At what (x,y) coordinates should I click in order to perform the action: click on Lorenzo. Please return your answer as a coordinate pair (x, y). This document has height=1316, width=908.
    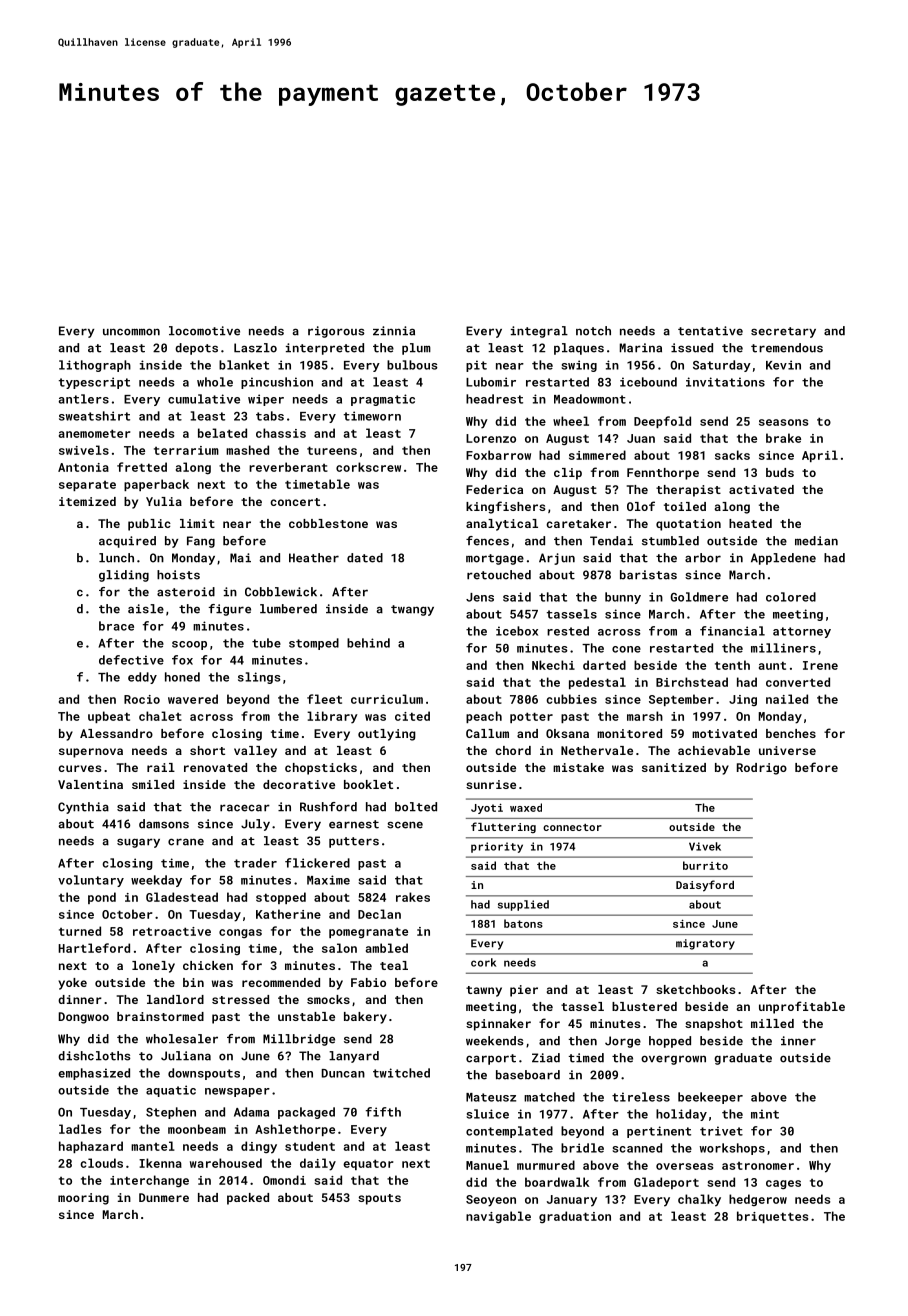
    Looking at the image, I should click on (491, 438).
